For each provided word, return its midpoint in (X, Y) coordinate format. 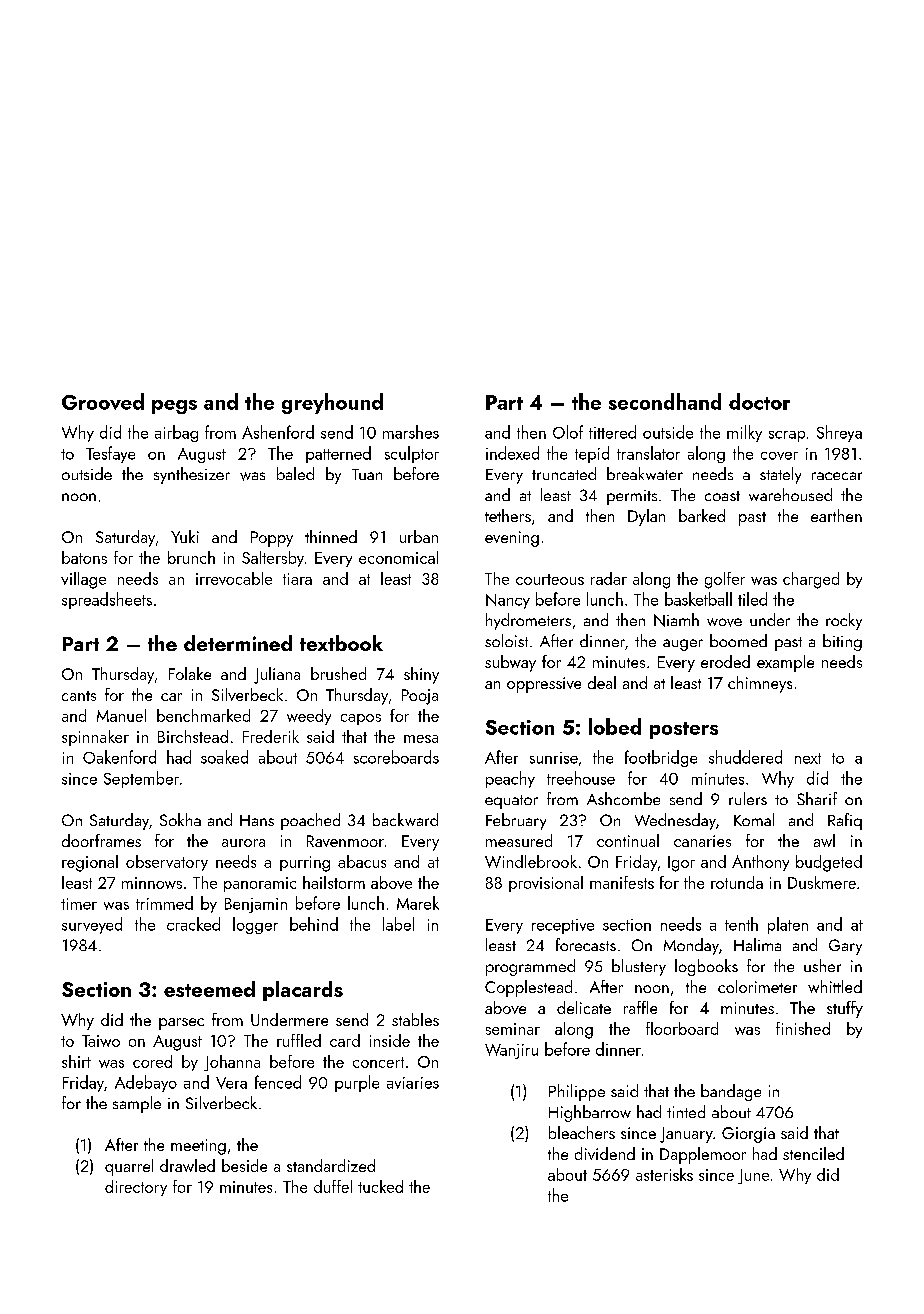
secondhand (665, 401)
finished (803, 1028)
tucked (380, 1186)
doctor (759, 401)
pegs (174, 407)
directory (136, 1188)
